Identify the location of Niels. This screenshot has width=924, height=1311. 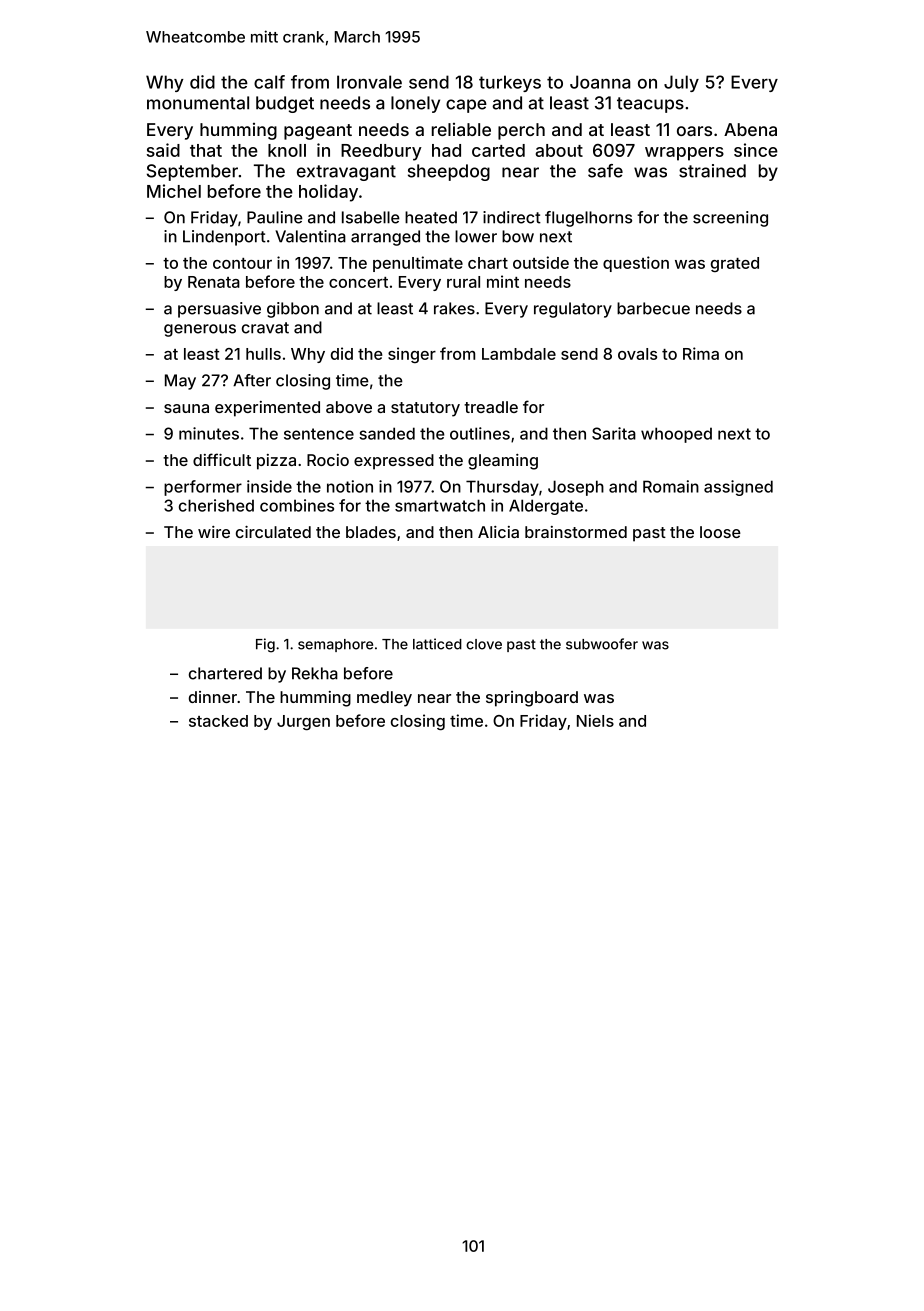
(595, 720).
